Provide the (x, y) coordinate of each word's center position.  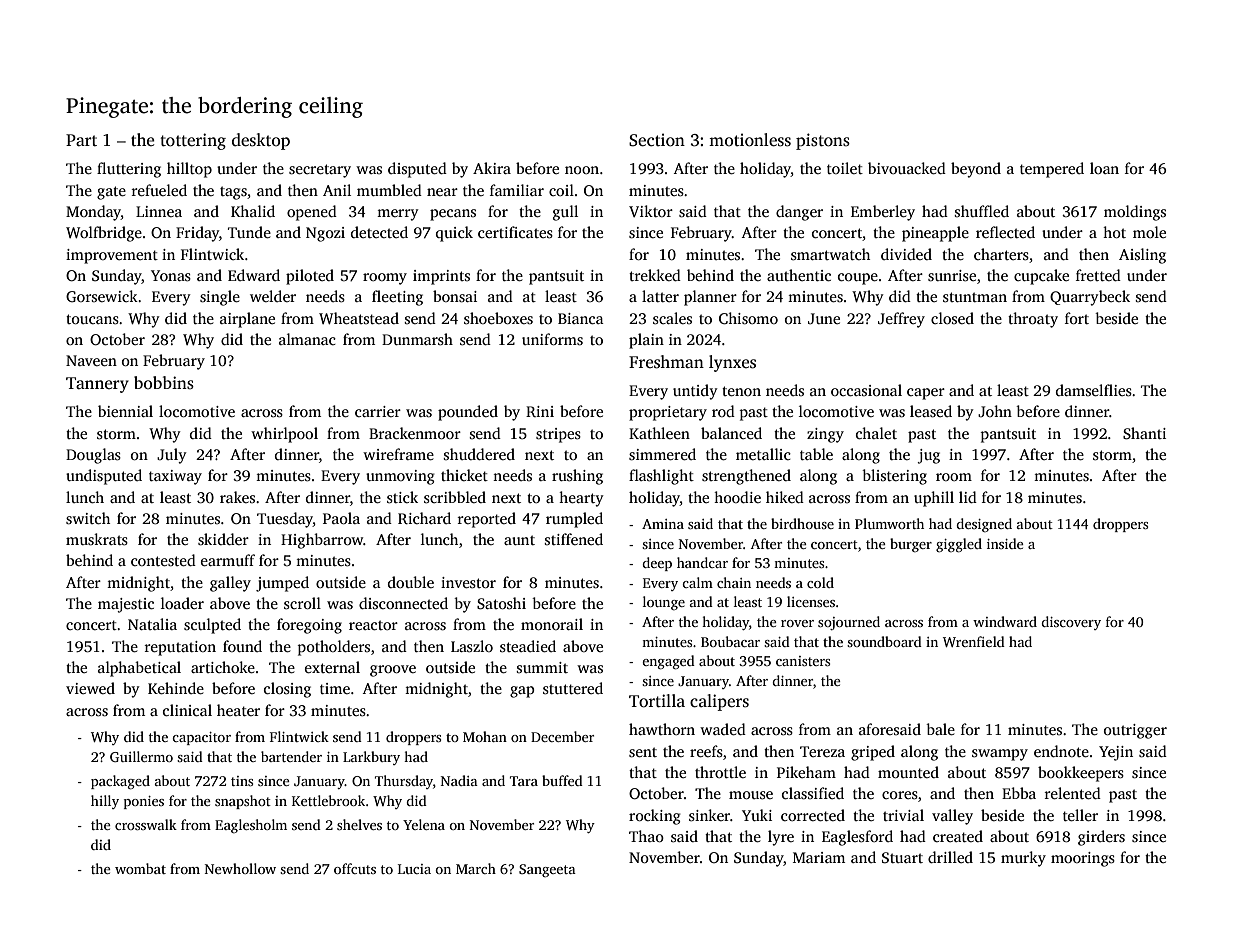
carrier (378, 411)
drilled (950, 857)
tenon (741, 391)
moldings (1135, 213)
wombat (140, 868)
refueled (159, 190)
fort (1077, 318)
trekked (655, 275)
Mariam (819, 857)
